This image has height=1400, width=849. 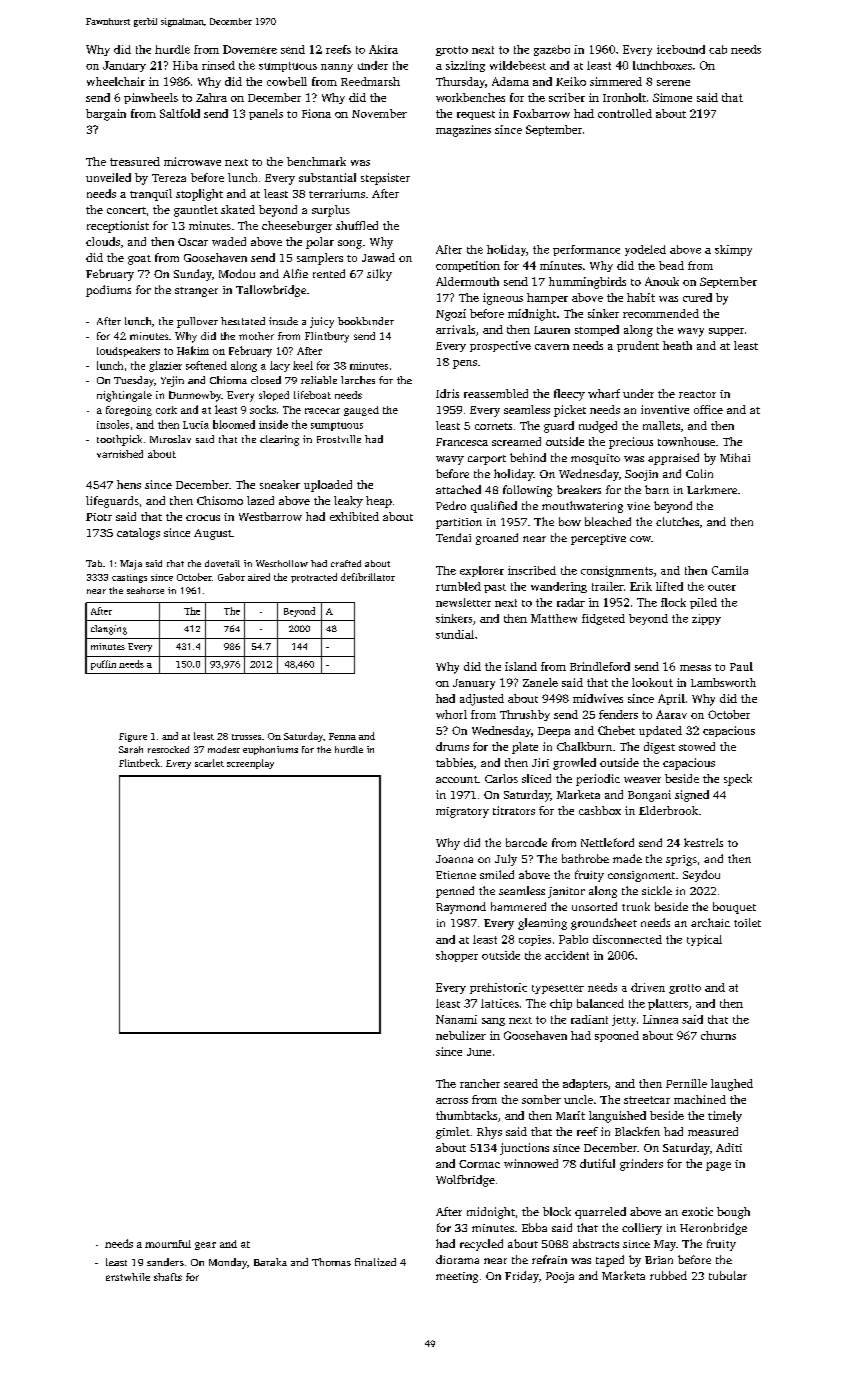 What do you see at coordinates (625, 113) in the image?
I see `controlled` at bounding box center [625, 113].
